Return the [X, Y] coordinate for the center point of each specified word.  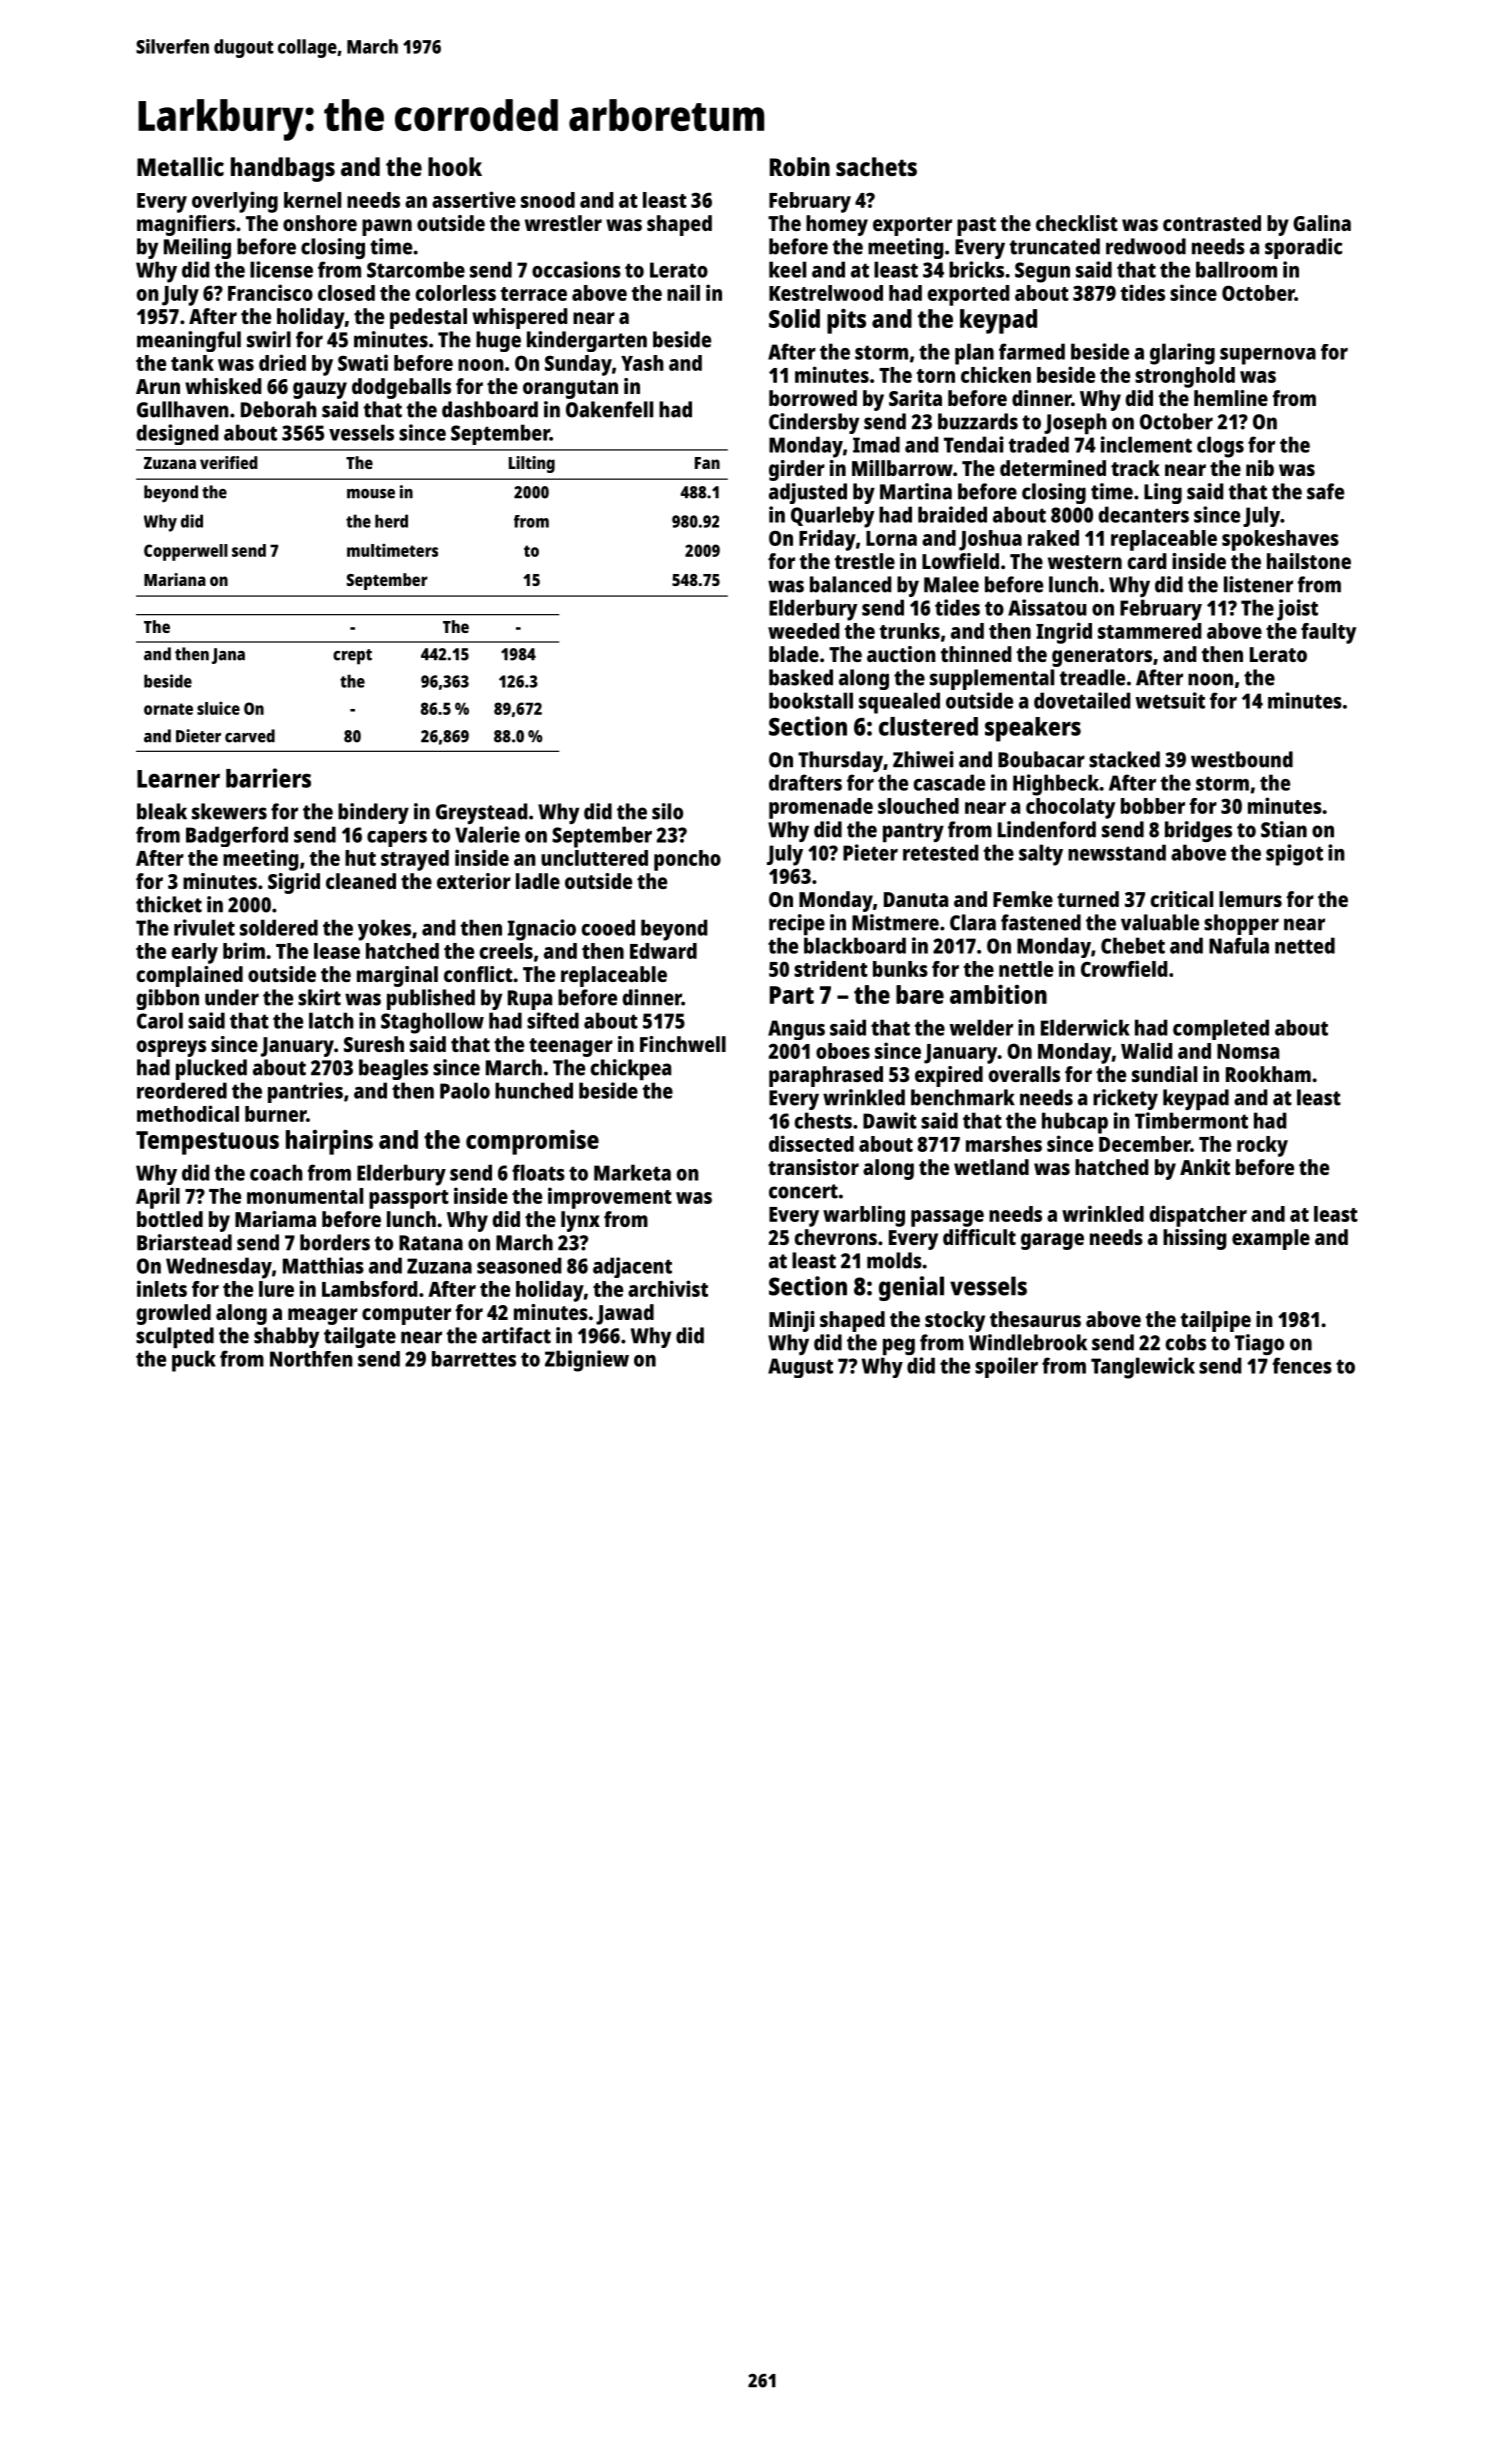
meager [323, 1316]
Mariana [175, 579]
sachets [876, 166]
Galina [1322, 223]
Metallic [180, 166]
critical [1182, 899]
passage [947, 1218]
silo [667, 811]
